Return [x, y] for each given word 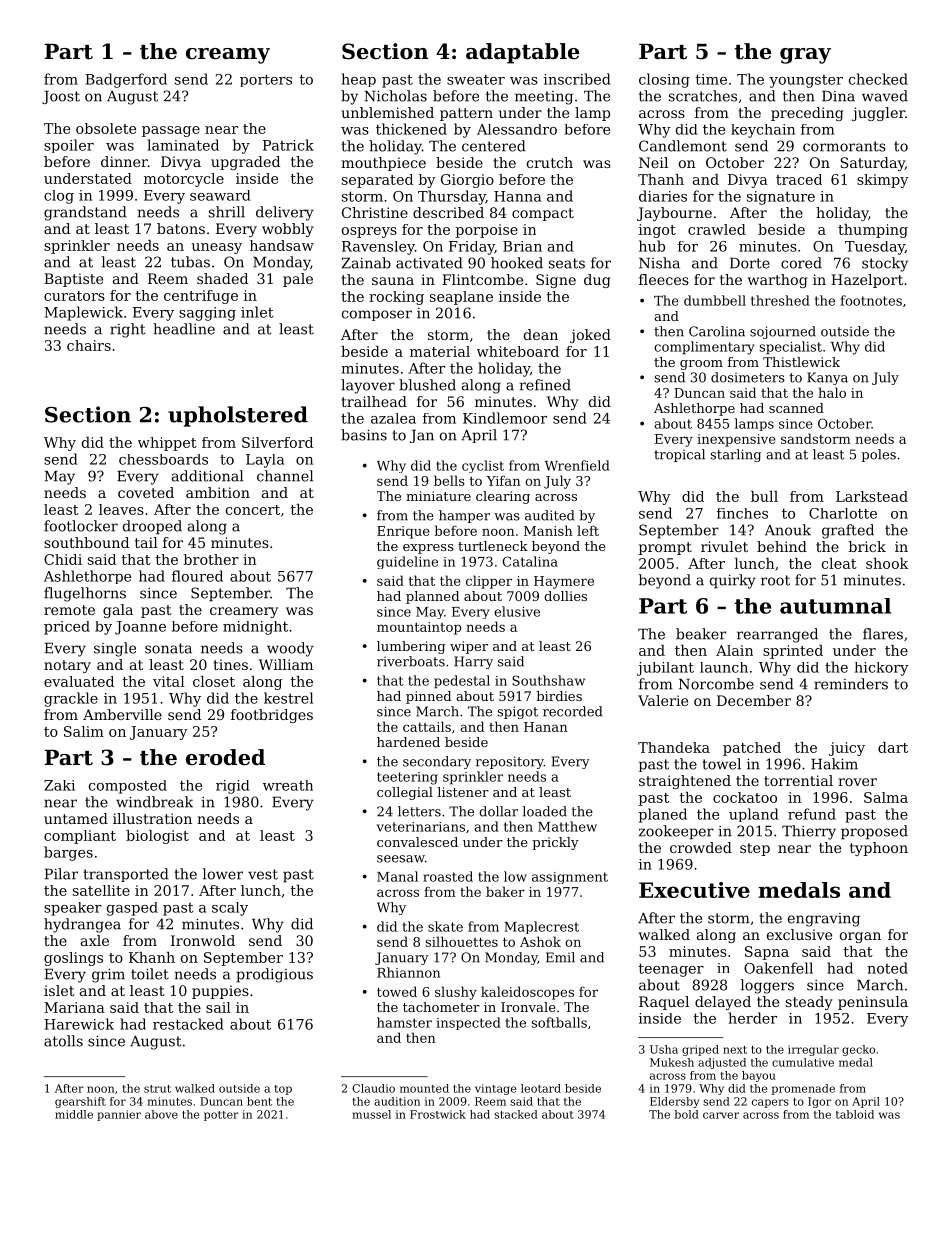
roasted [448, 876]
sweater [476, 79]
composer [377, 315]
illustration [152, 818]
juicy [847, 749]
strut [157, 1089]
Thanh [661, 179]
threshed [780, 300]
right [127, 330]
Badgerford [126, 80]
